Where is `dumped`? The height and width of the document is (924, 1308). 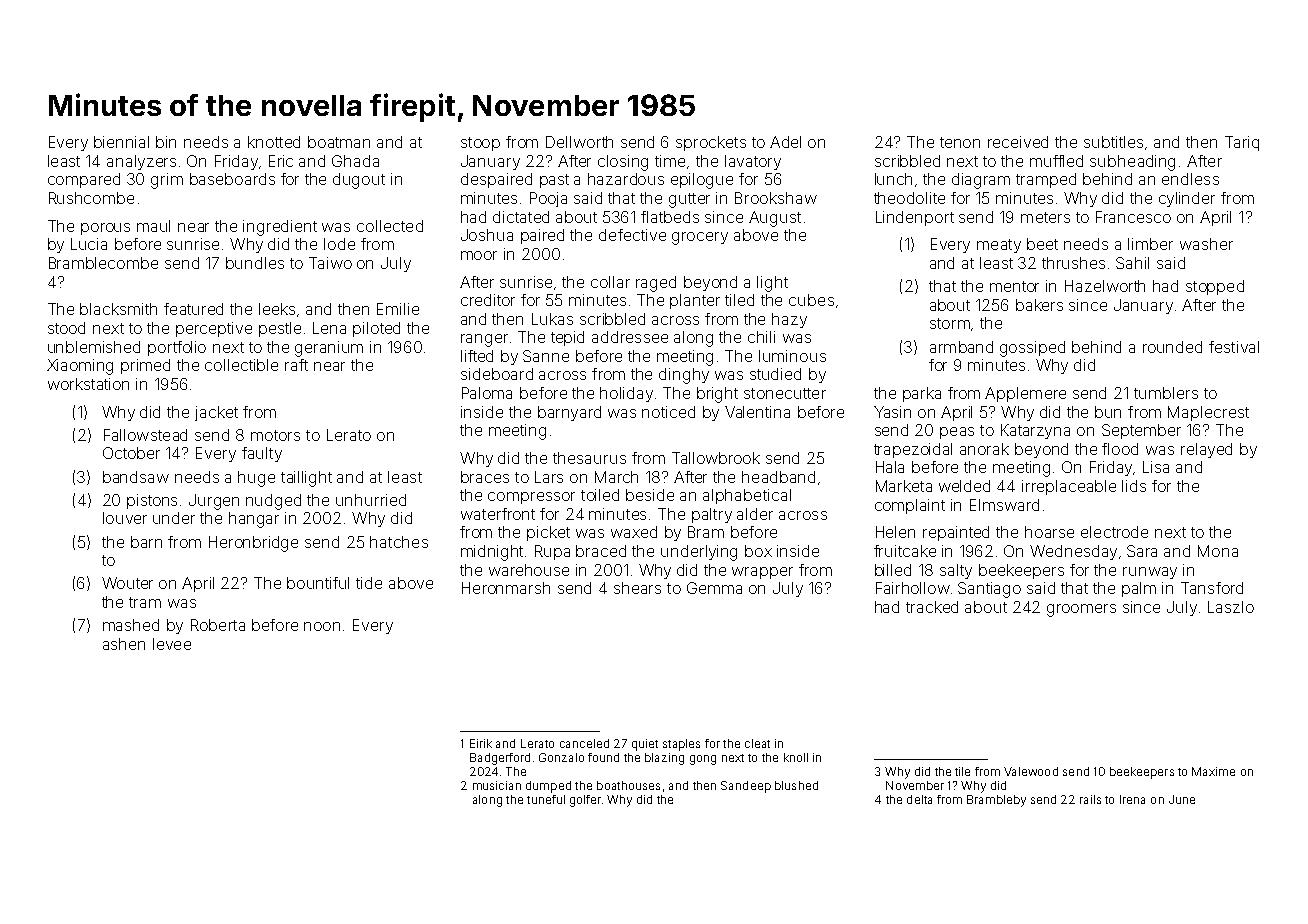
dumped is located at coordinates (548, 787).
